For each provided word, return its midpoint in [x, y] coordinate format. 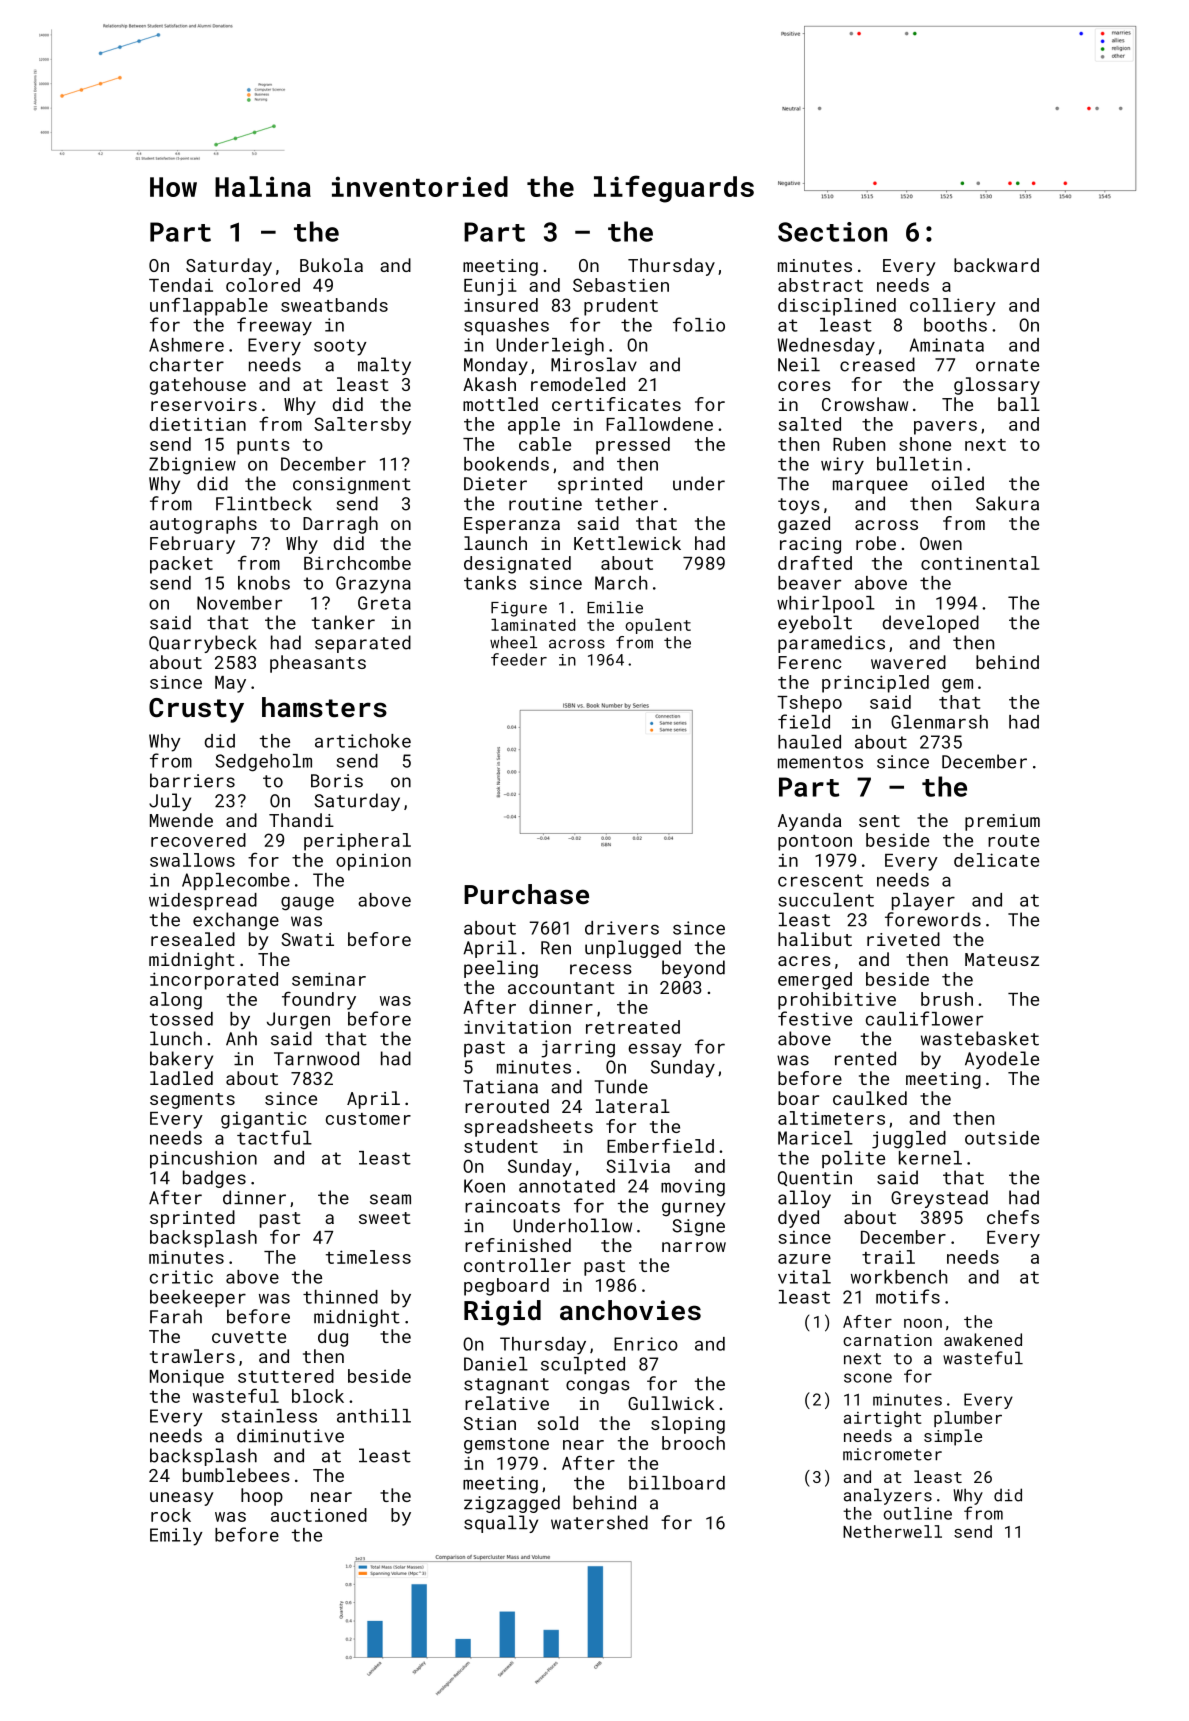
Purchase [526, 894]
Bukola [331, 265]
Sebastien [621, 285]
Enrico [646, 1344]
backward [996, 265]
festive [815, 1018]
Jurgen [298, 1021]
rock [171, 1515]
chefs [1013, 1217]
